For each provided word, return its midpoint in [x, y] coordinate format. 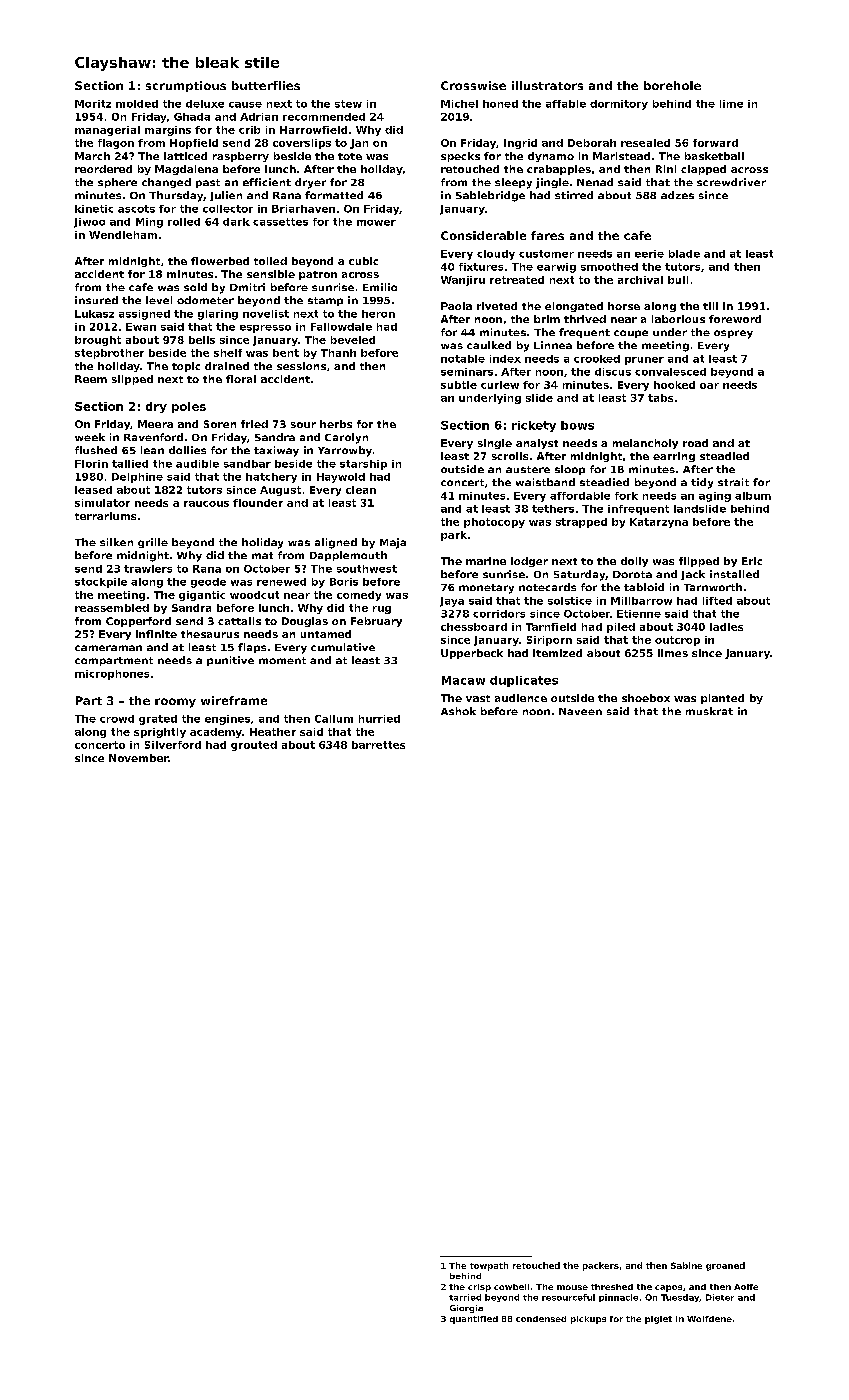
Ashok [458, 711]
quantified [474, 1320]
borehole [672, 85]
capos [668, 1288]
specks [460, 157]
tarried [465, 1297]
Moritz [93, 104]
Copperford [138, 622]
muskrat [709, 711]
